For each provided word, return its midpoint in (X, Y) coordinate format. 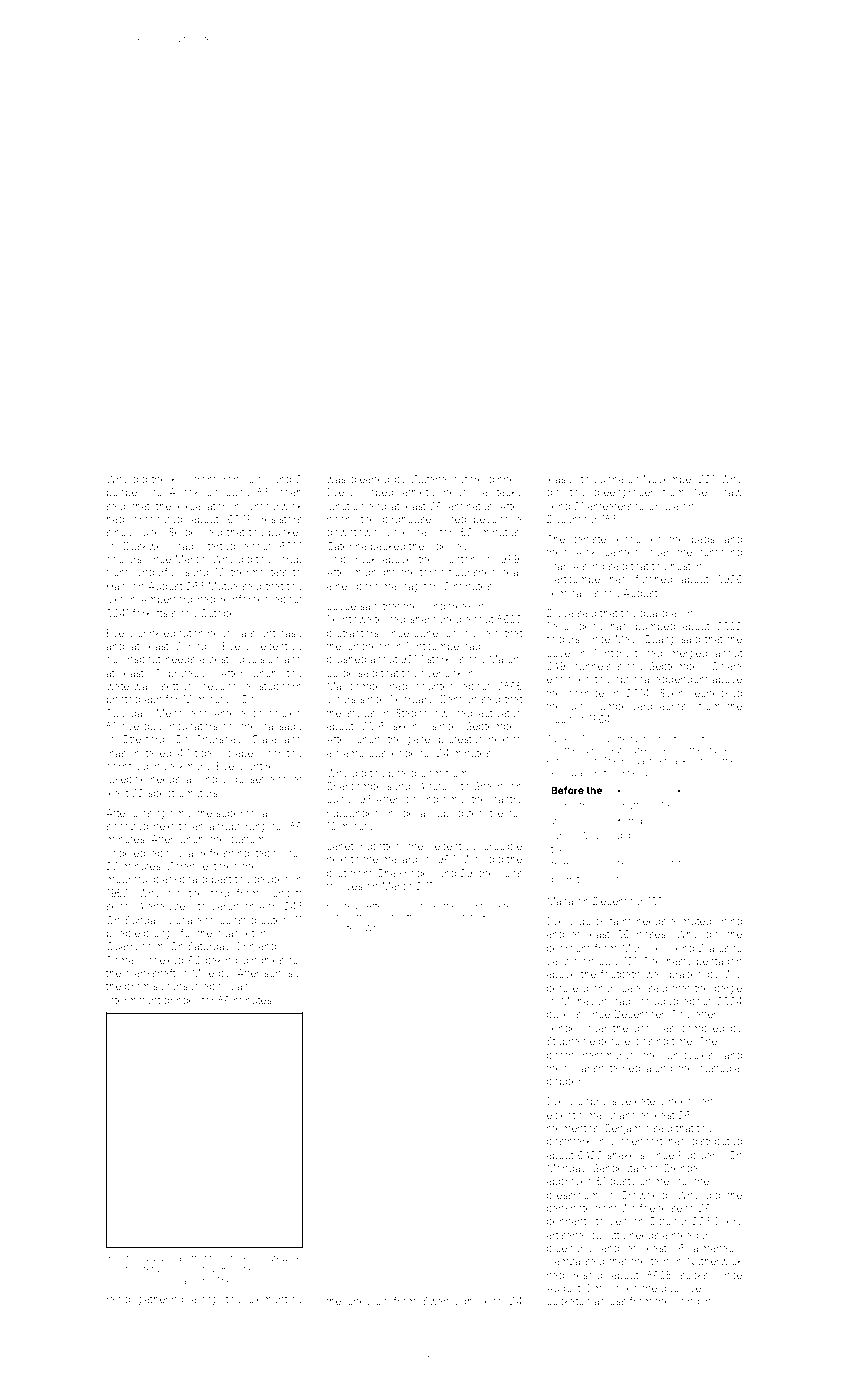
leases (562, 479)
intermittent (133, 1000)
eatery (650, 1102)
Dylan (157, 1258)
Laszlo (562, 961)
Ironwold (242, 479)
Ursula (663, 506)
